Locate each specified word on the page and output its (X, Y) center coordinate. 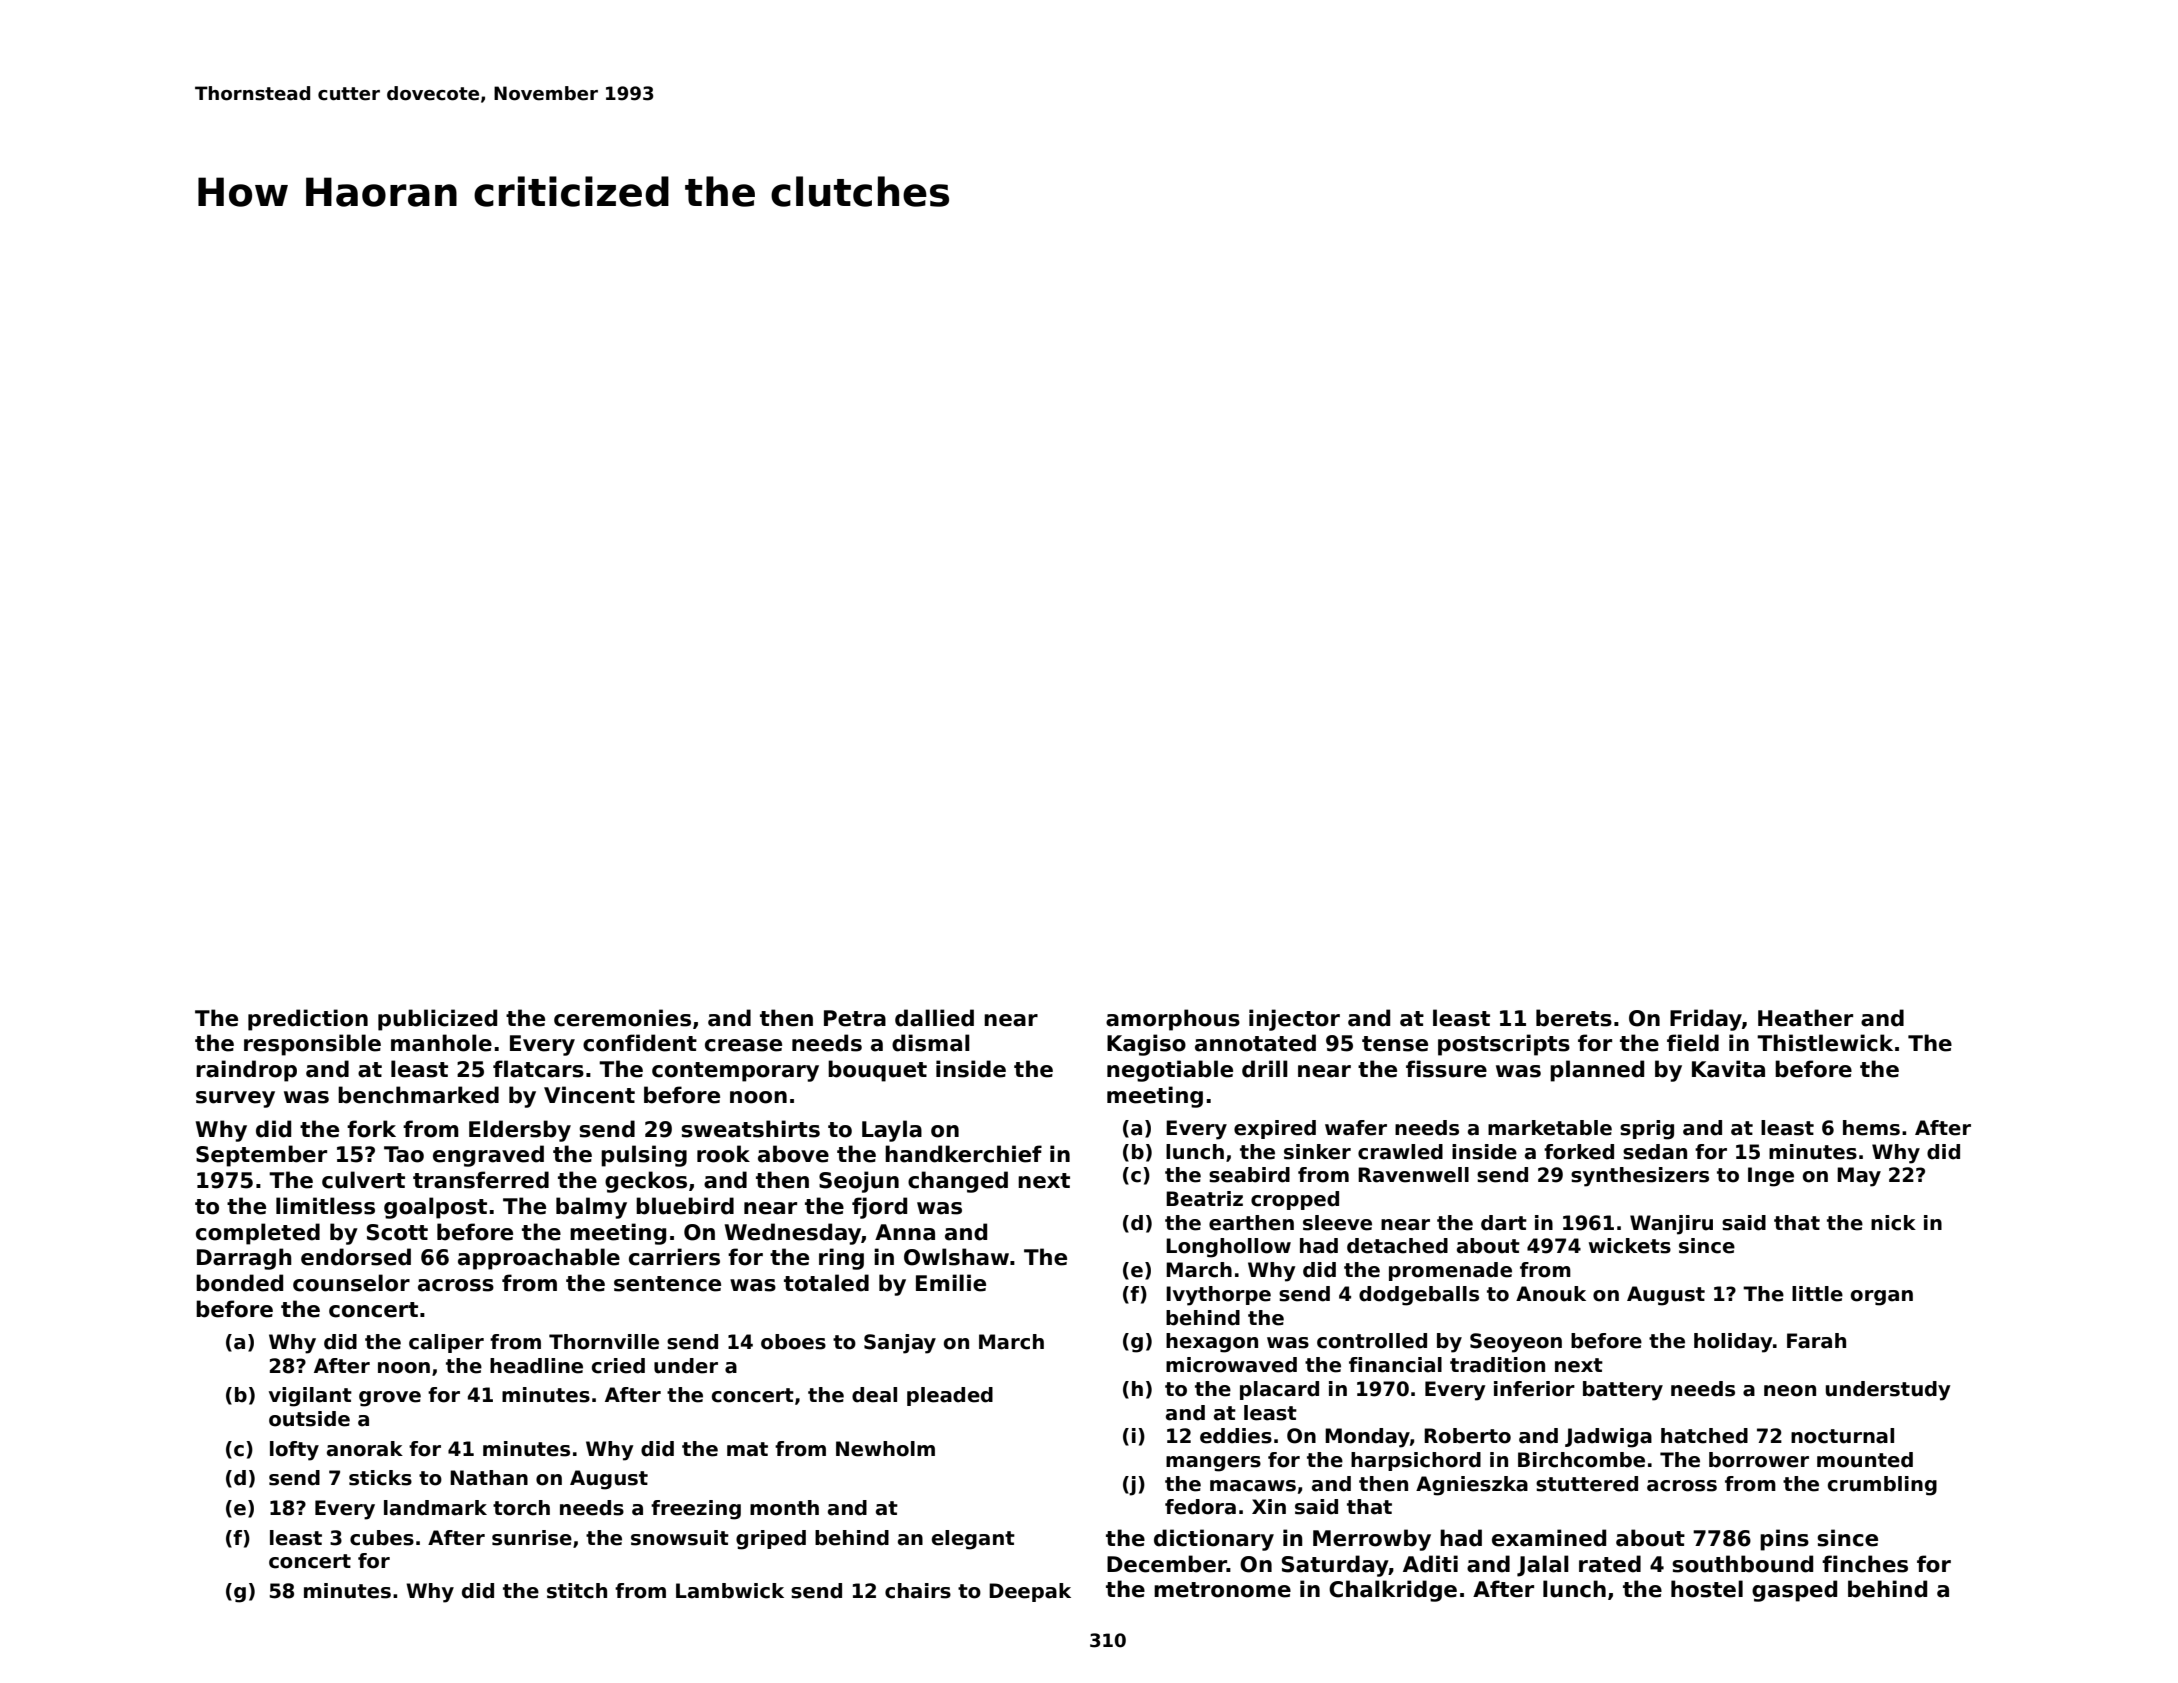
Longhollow (1228, 1248)
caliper (446, 1343)
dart (1504, 1223)
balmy (591, 1208)
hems (1871, 1128)
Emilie (951, 1283)
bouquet (877, 1071)
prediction (308, 1020)
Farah (1816, 1341)
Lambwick (730, 1591)
